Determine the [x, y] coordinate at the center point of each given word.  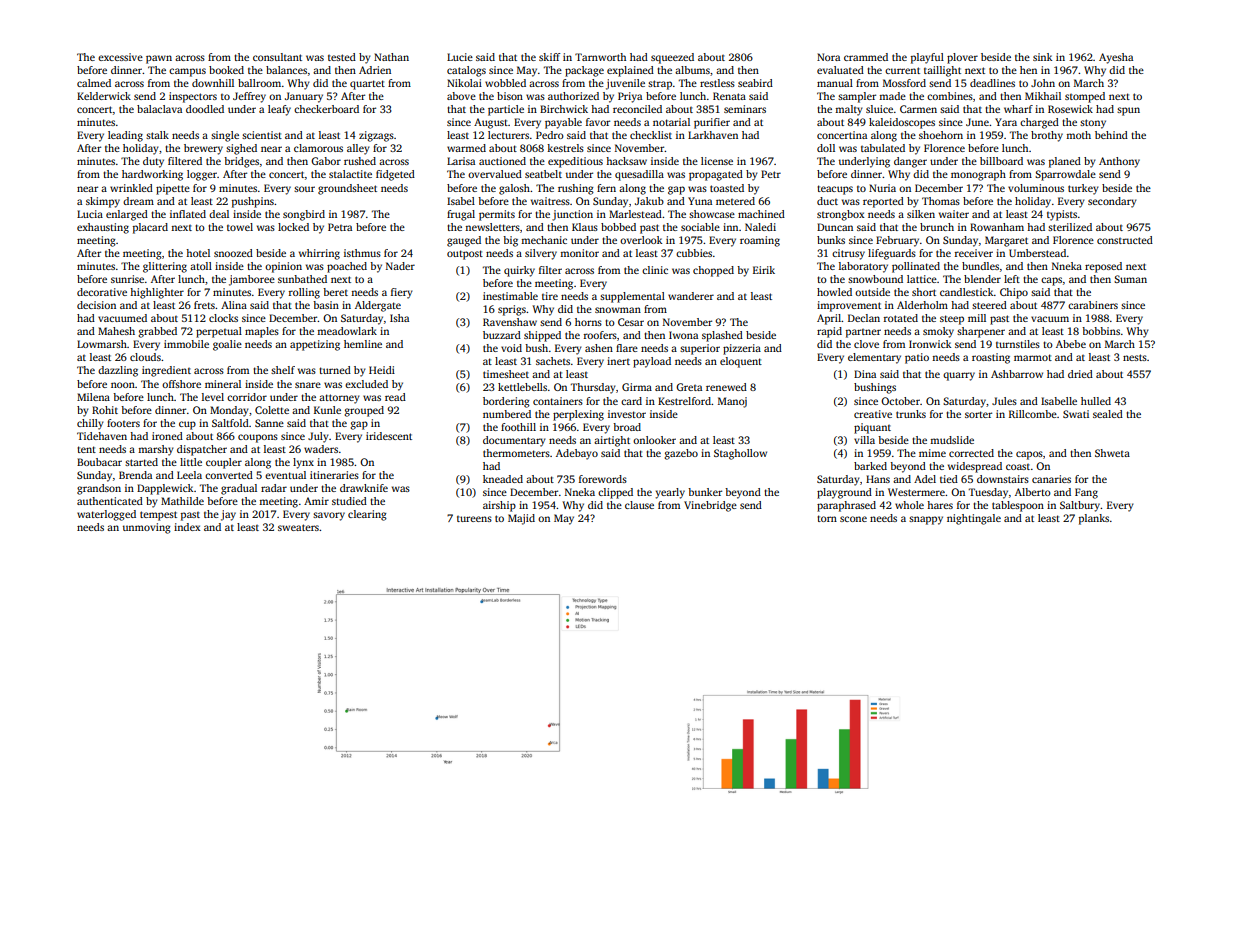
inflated [188, 214]
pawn [159, 59]
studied [349, 501]
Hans [878, 479]
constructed [1125, 240]
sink [1042, 57]
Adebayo [577, 454]
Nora [828, 57]
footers [123, 423]
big [510, 241]
